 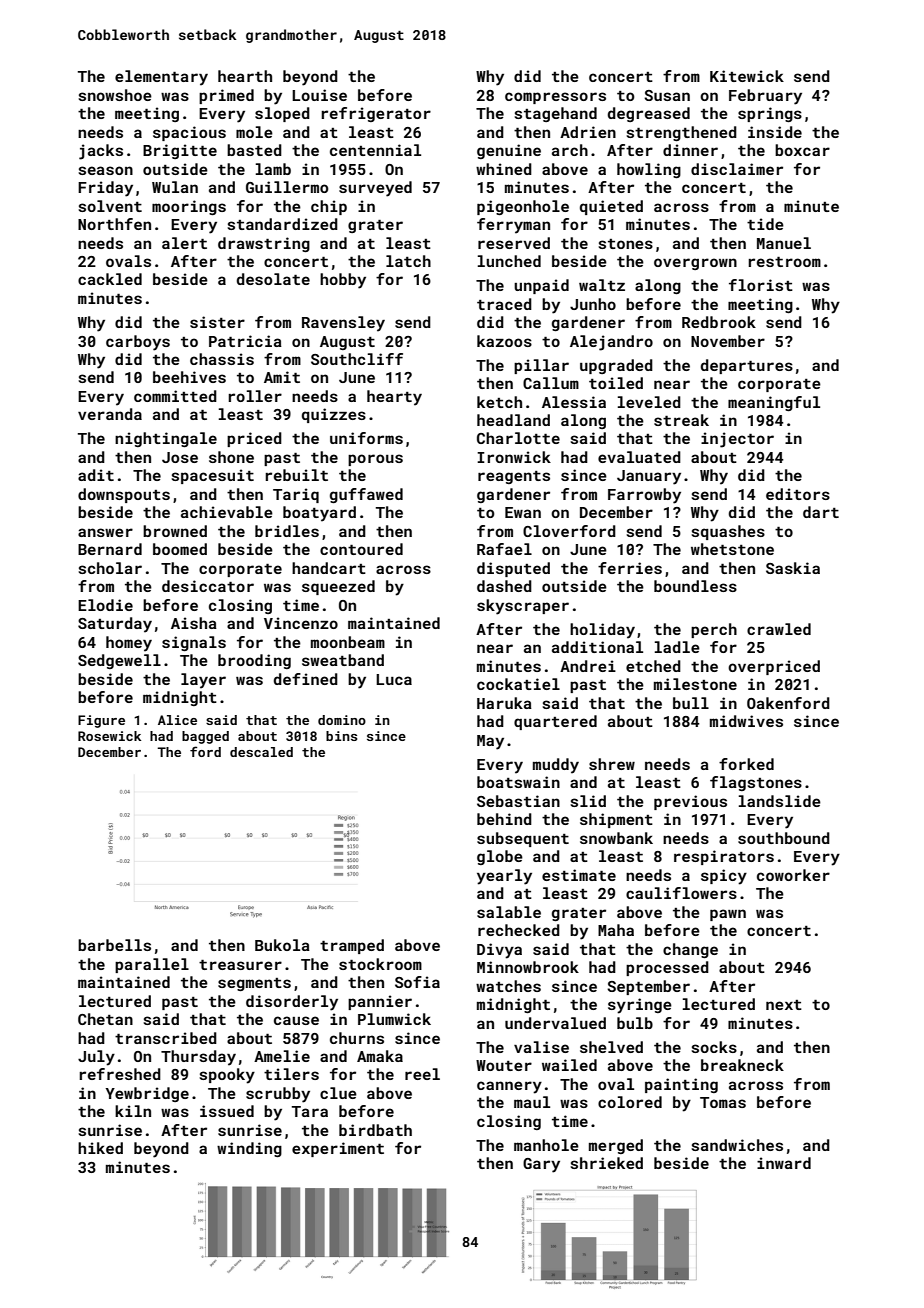 I want to click on tramped, so click(x=352, y=946).
